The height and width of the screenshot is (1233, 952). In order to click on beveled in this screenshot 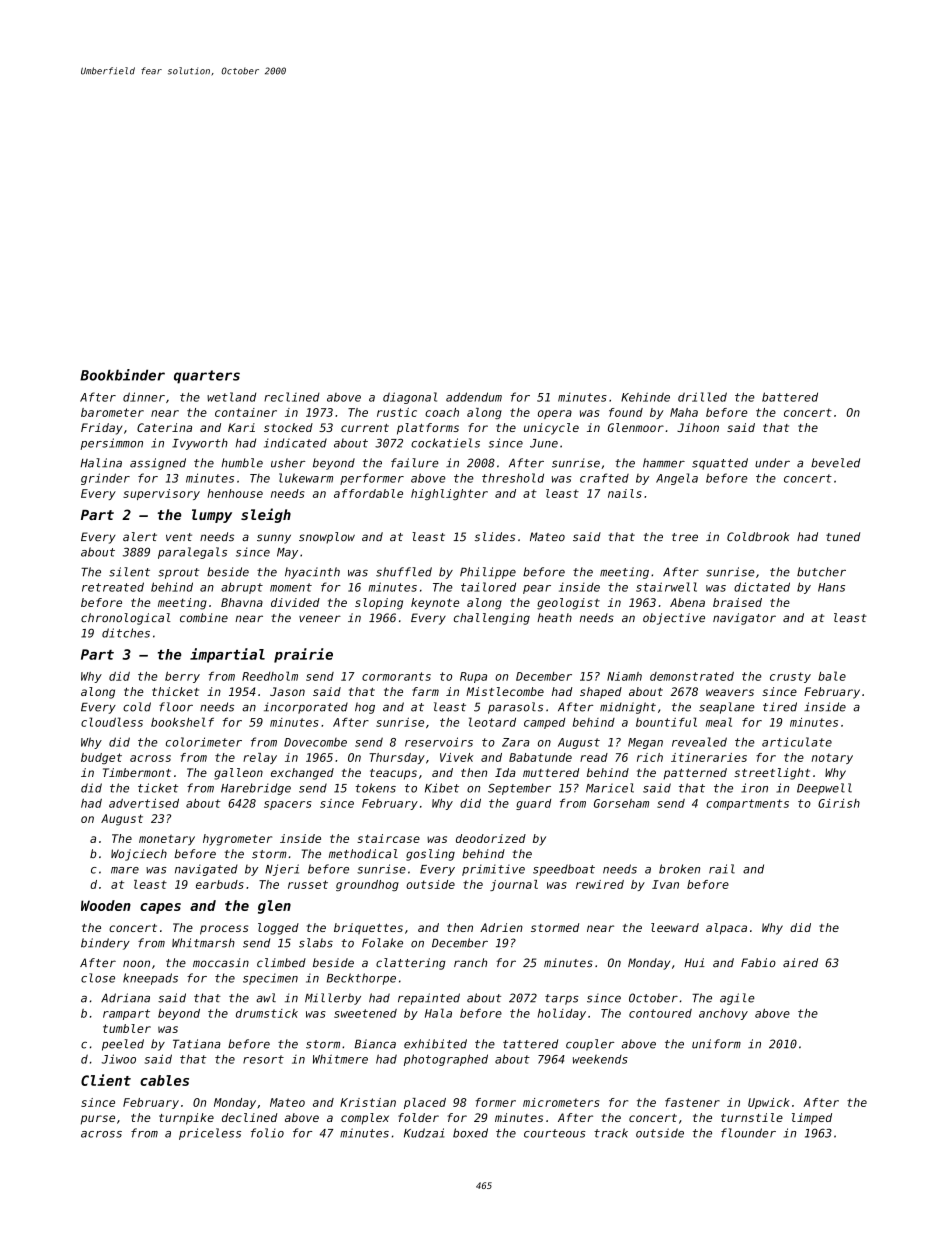, I will do `click(835, 463)`.
